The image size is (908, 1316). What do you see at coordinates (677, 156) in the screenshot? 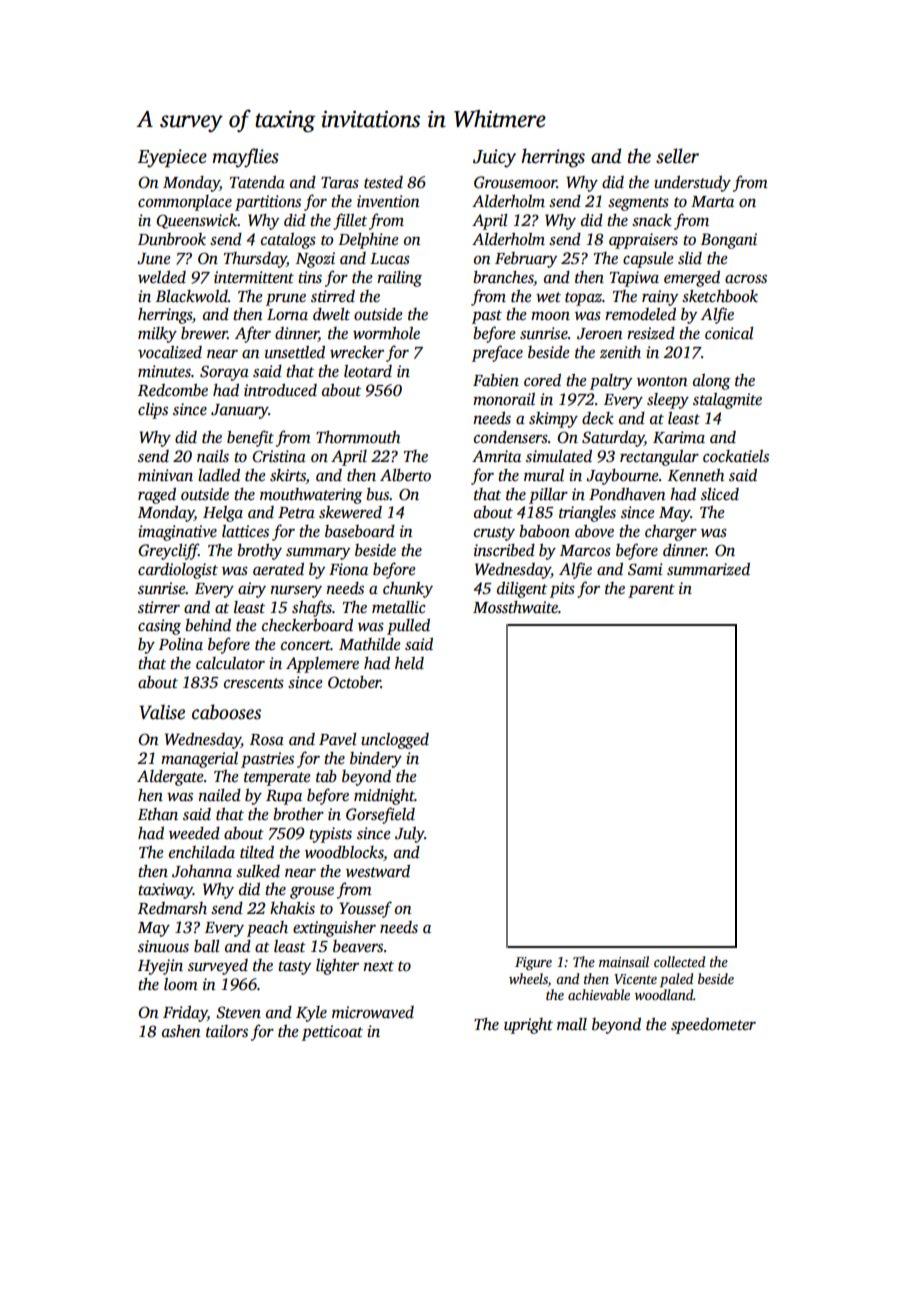
I see `seller` at bounding box center [677, 156].
